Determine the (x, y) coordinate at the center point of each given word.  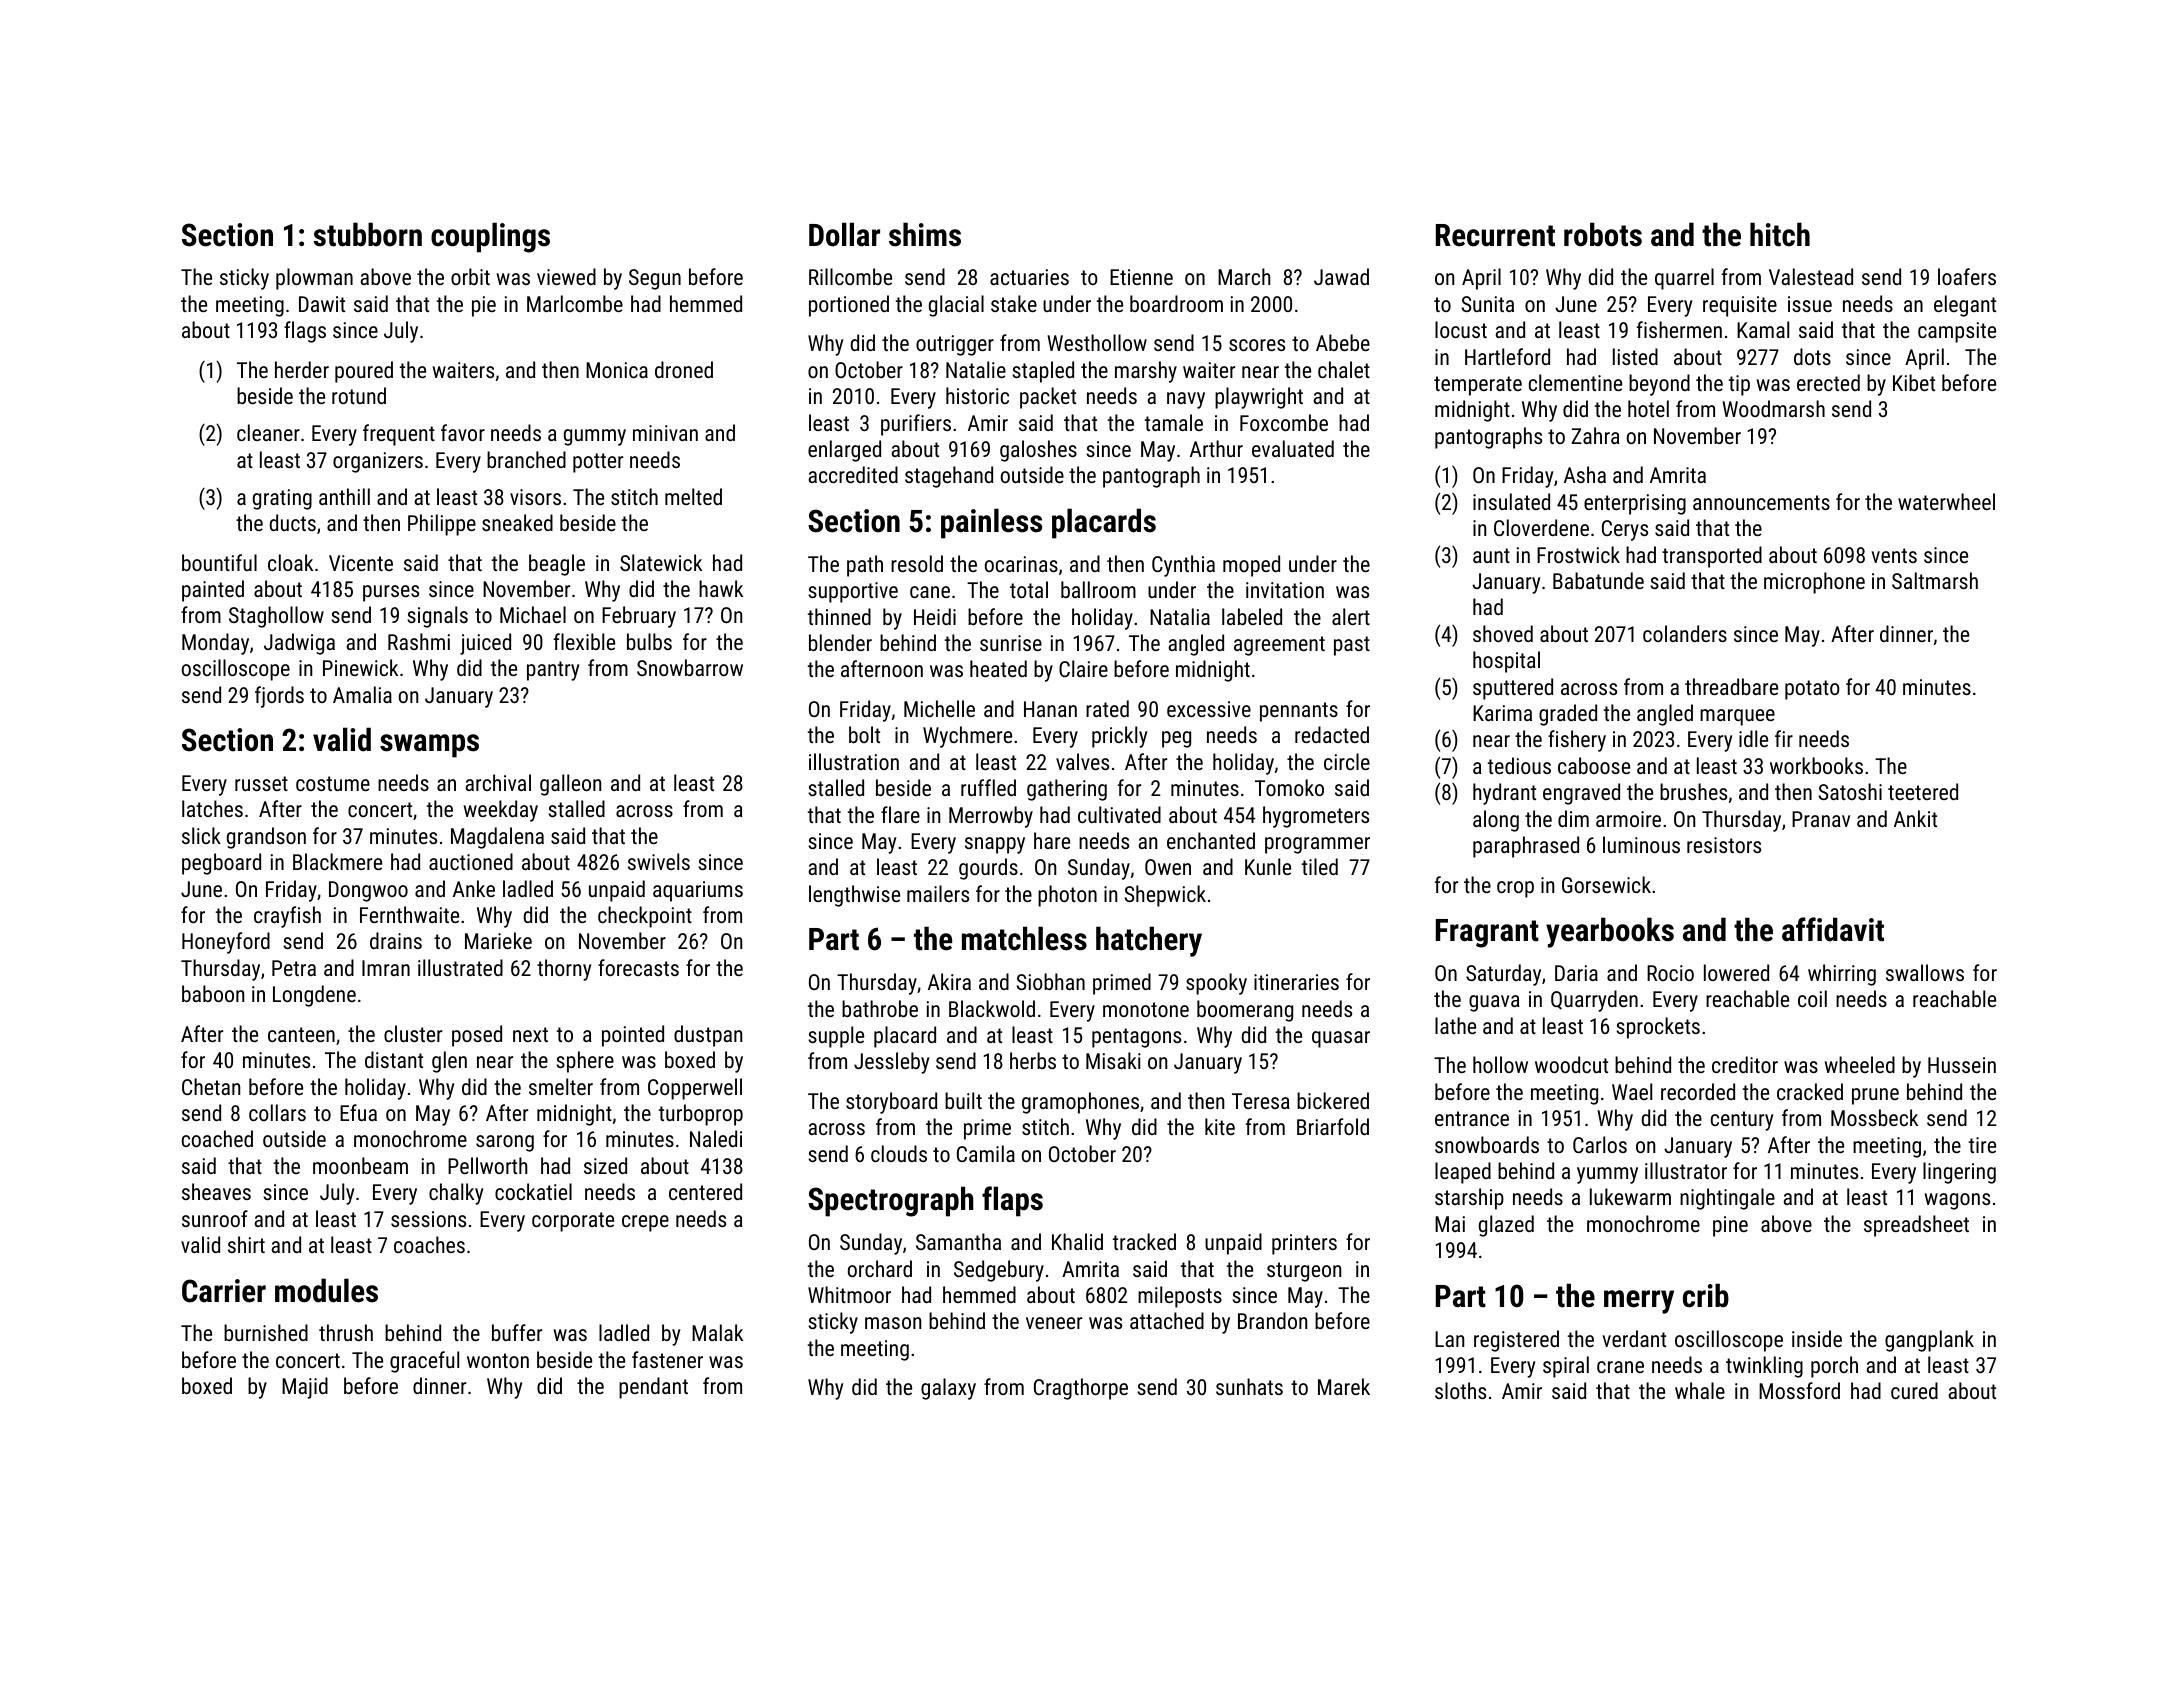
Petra (294, 968)
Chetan (211, 1086)
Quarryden (1594, 1001)
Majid (305, 1388)
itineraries (1296, 982)
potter (598, 463)
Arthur (1216, 448)
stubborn (367, 234)
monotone (1146, 1009)
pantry (553, 671)
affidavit (1833, 929)
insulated (1511, 501)
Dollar (844, 234)
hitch (1780, 234)
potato (1812, 690)
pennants (1299, 712)
